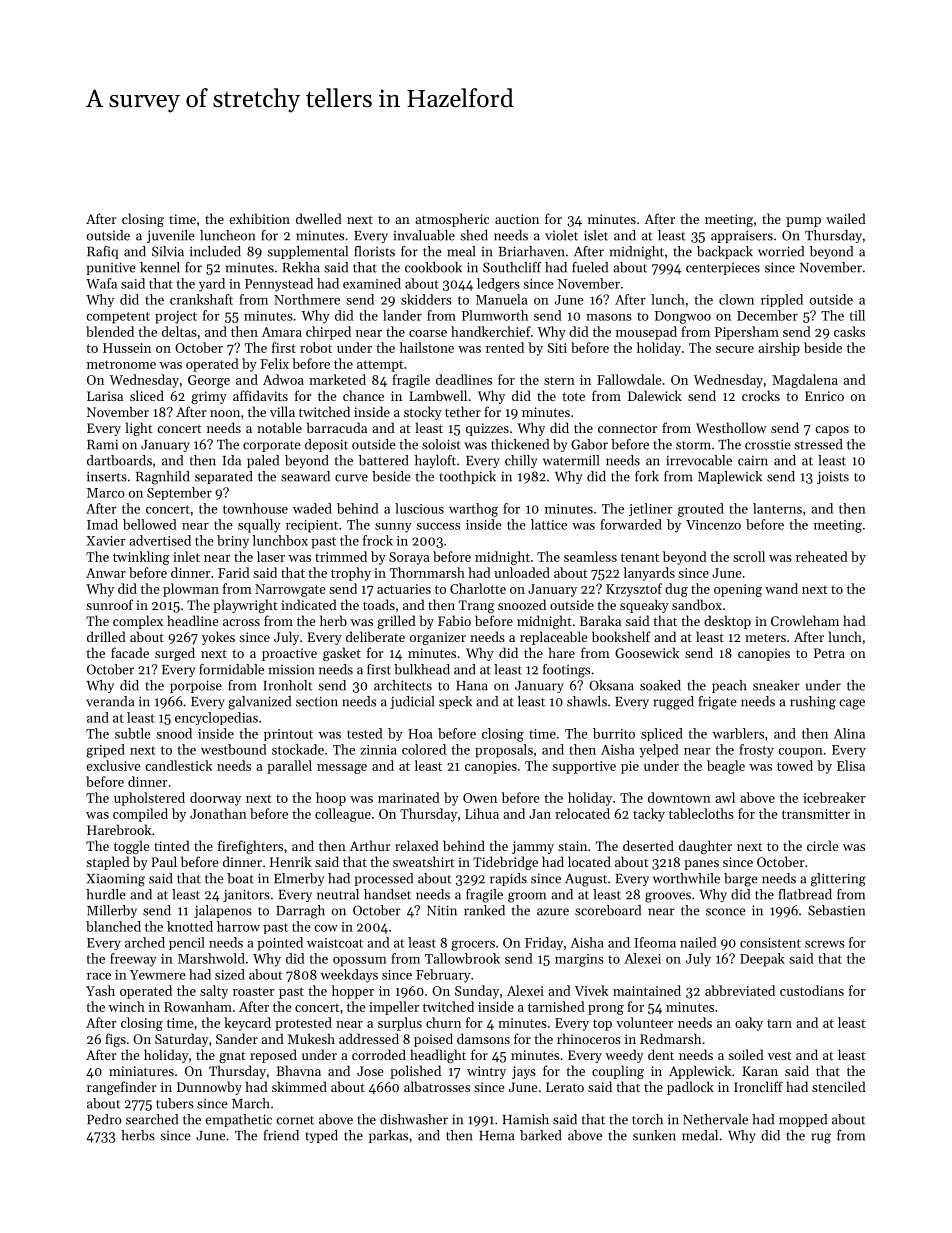  What do you see at coordinates (700, 1135) in the screenshot?
I see `medal` at bounding box center [700, 1135].
